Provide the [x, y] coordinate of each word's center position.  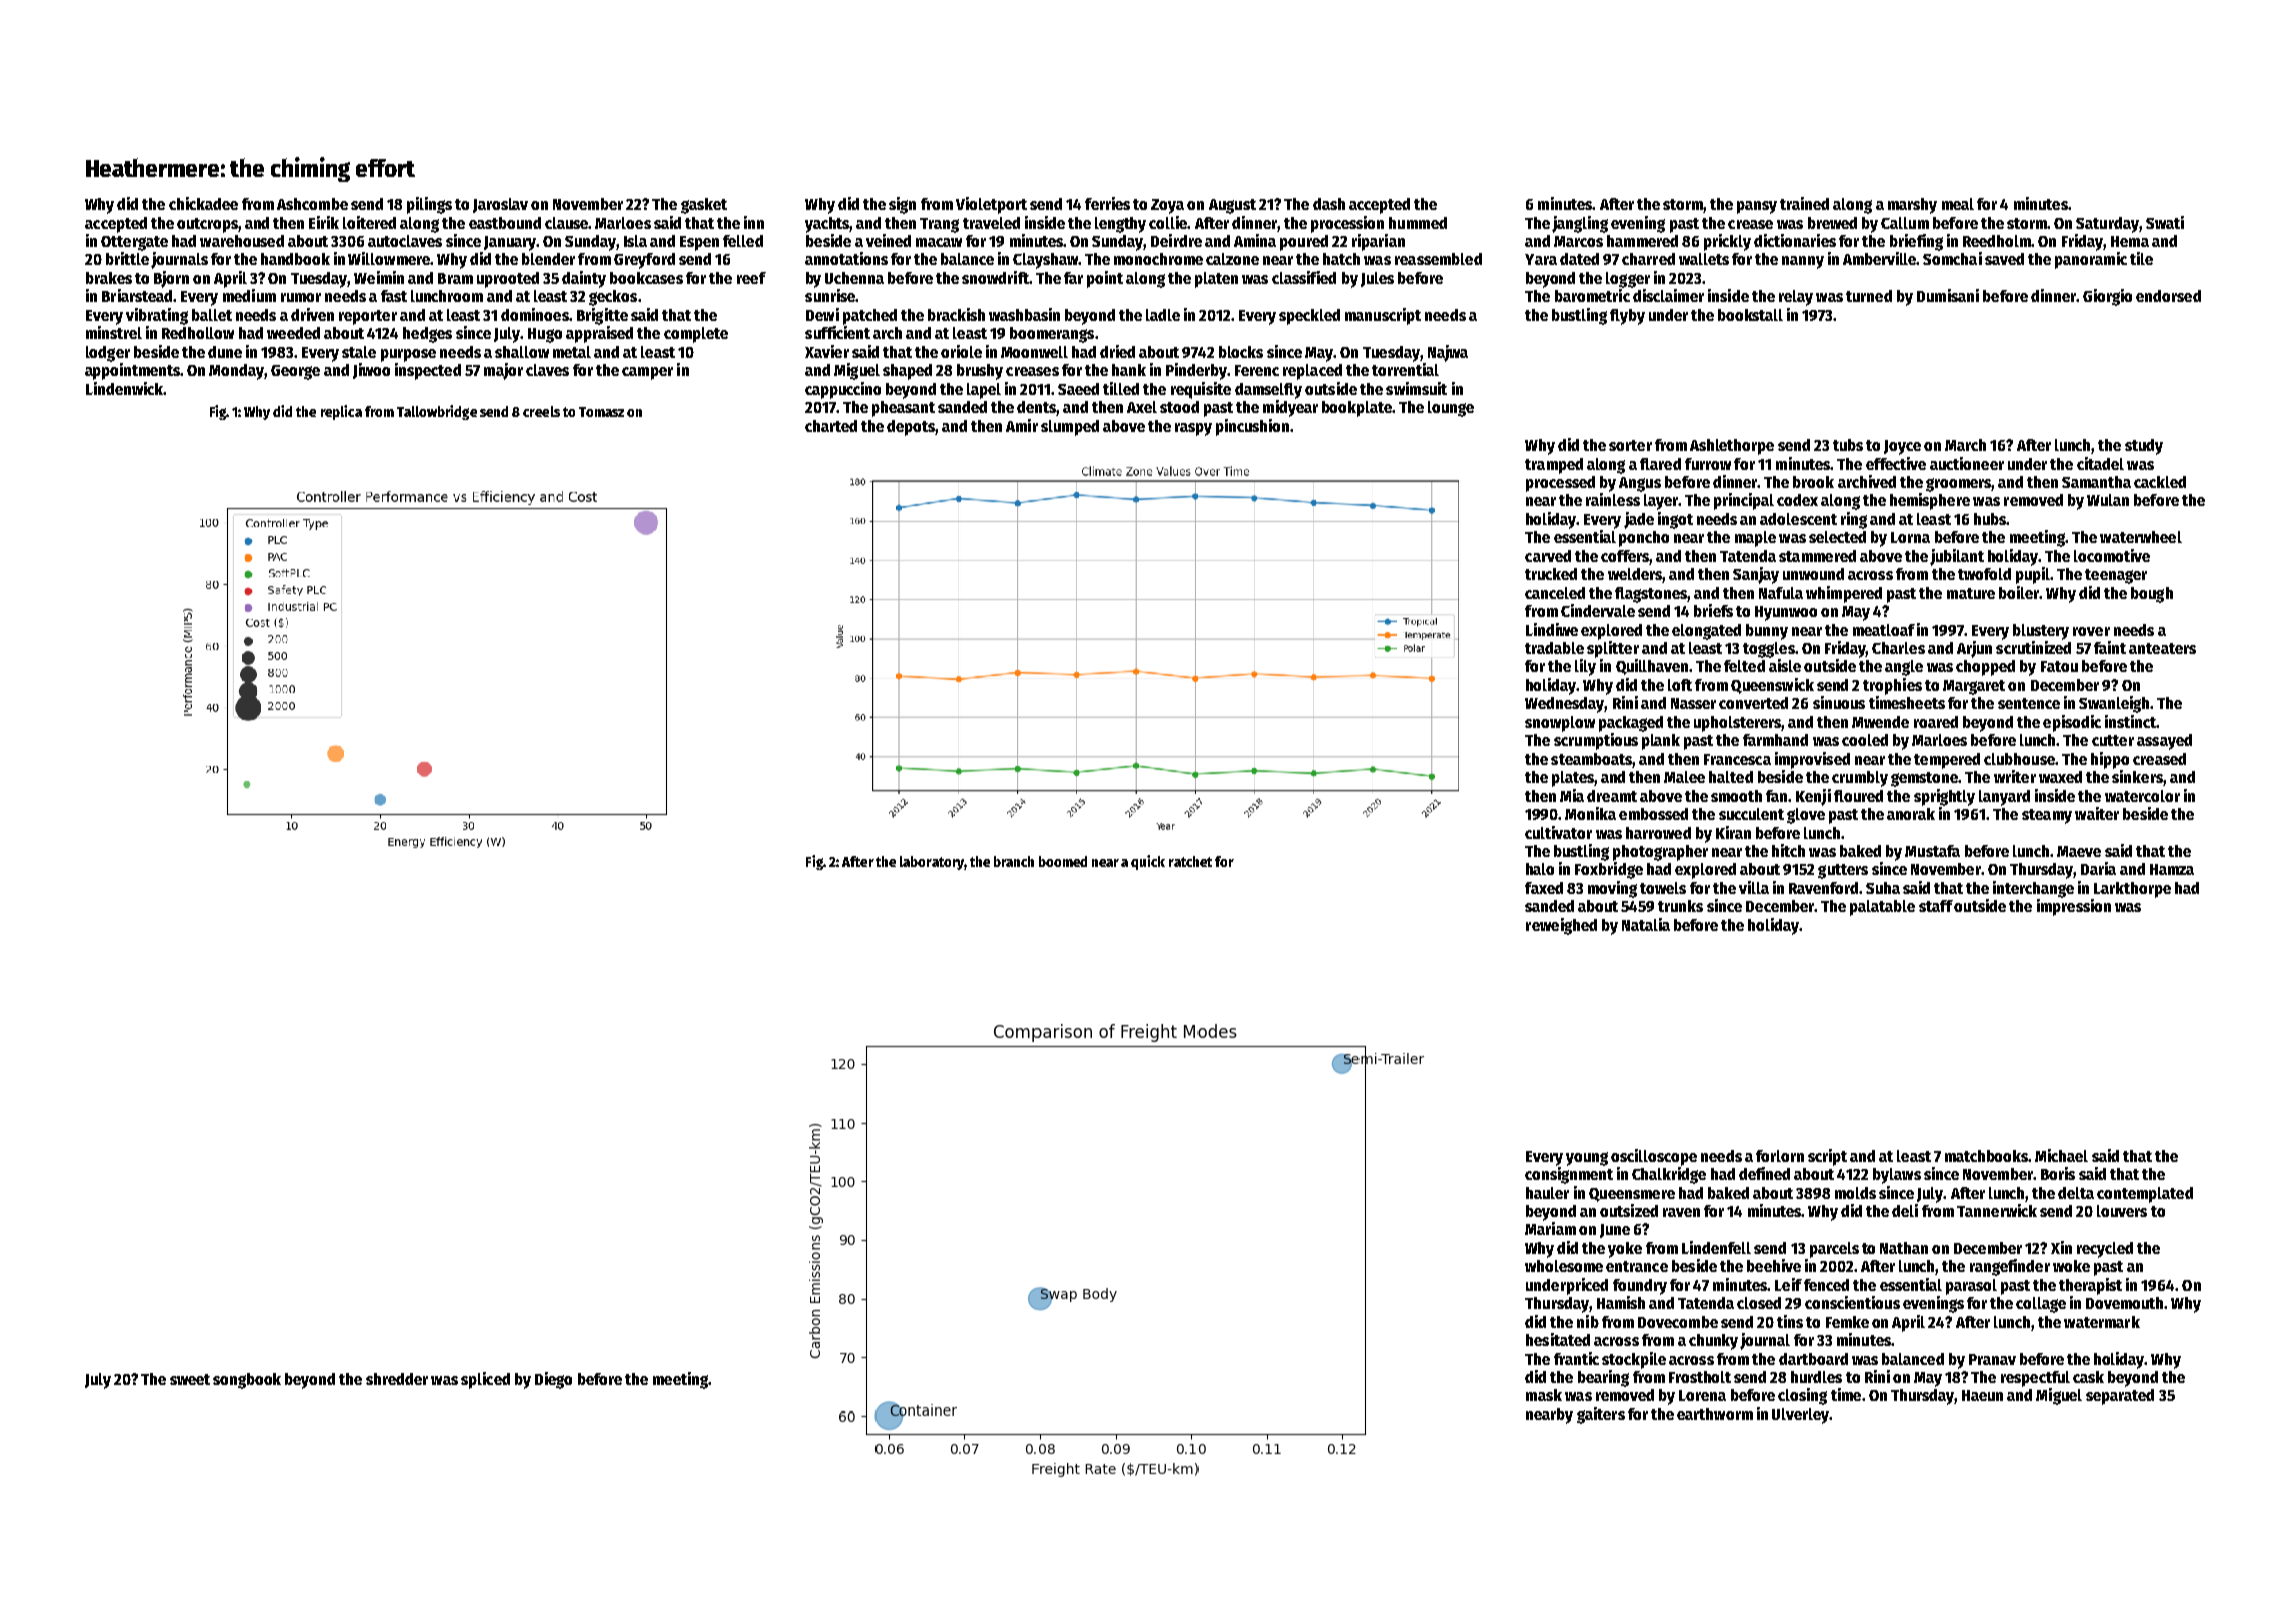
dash [1329, 204]
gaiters [1601, 1415]
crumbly [1860, 779]
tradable [1554, 648]
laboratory [932, 863]
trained [1804, 203]
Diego [553, 1380]
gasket [704, 206]
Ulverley [1801, 1416]
